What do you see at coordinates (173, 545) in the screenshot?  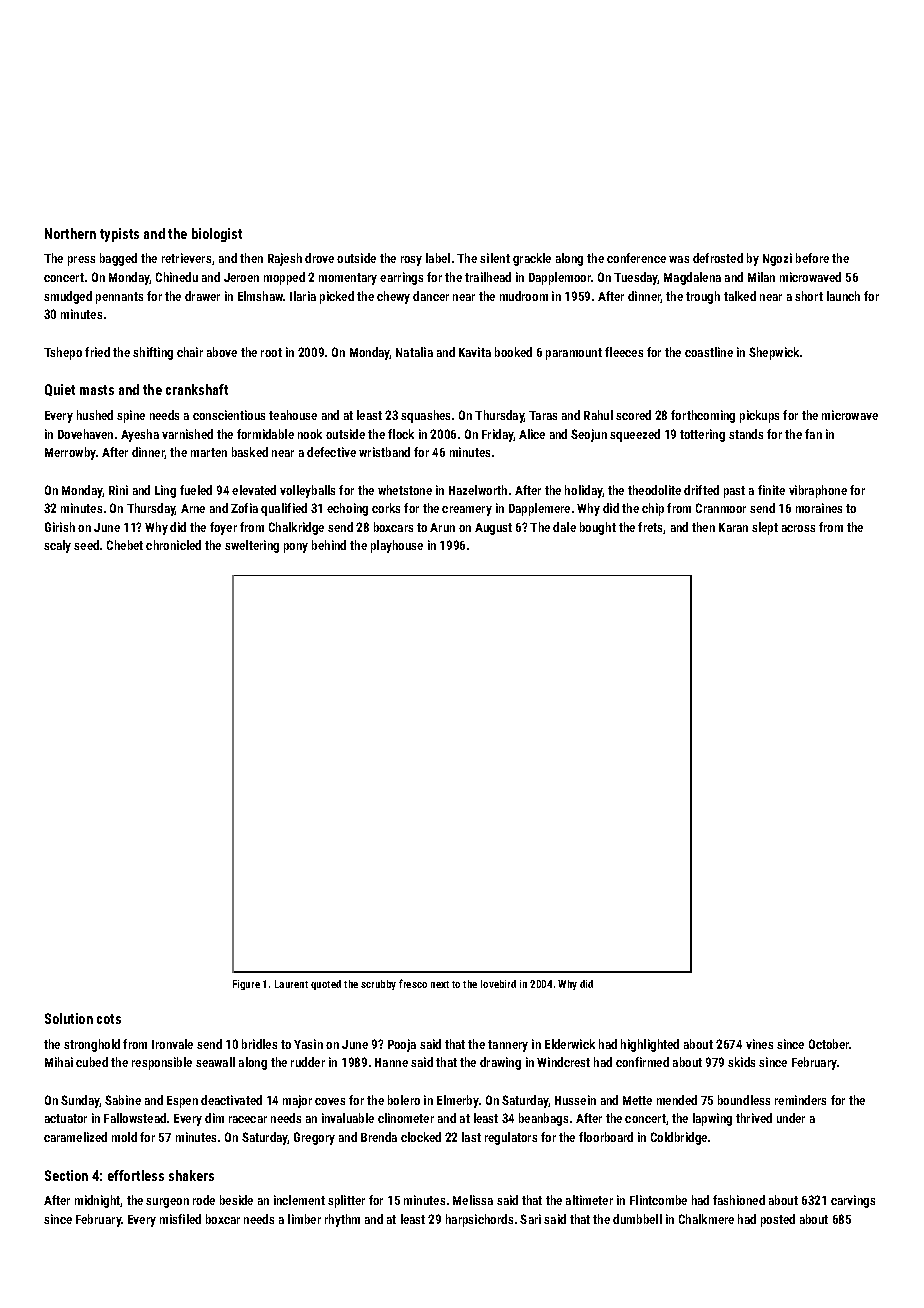 I see `chronicled` at bounding box center [173, 545].
